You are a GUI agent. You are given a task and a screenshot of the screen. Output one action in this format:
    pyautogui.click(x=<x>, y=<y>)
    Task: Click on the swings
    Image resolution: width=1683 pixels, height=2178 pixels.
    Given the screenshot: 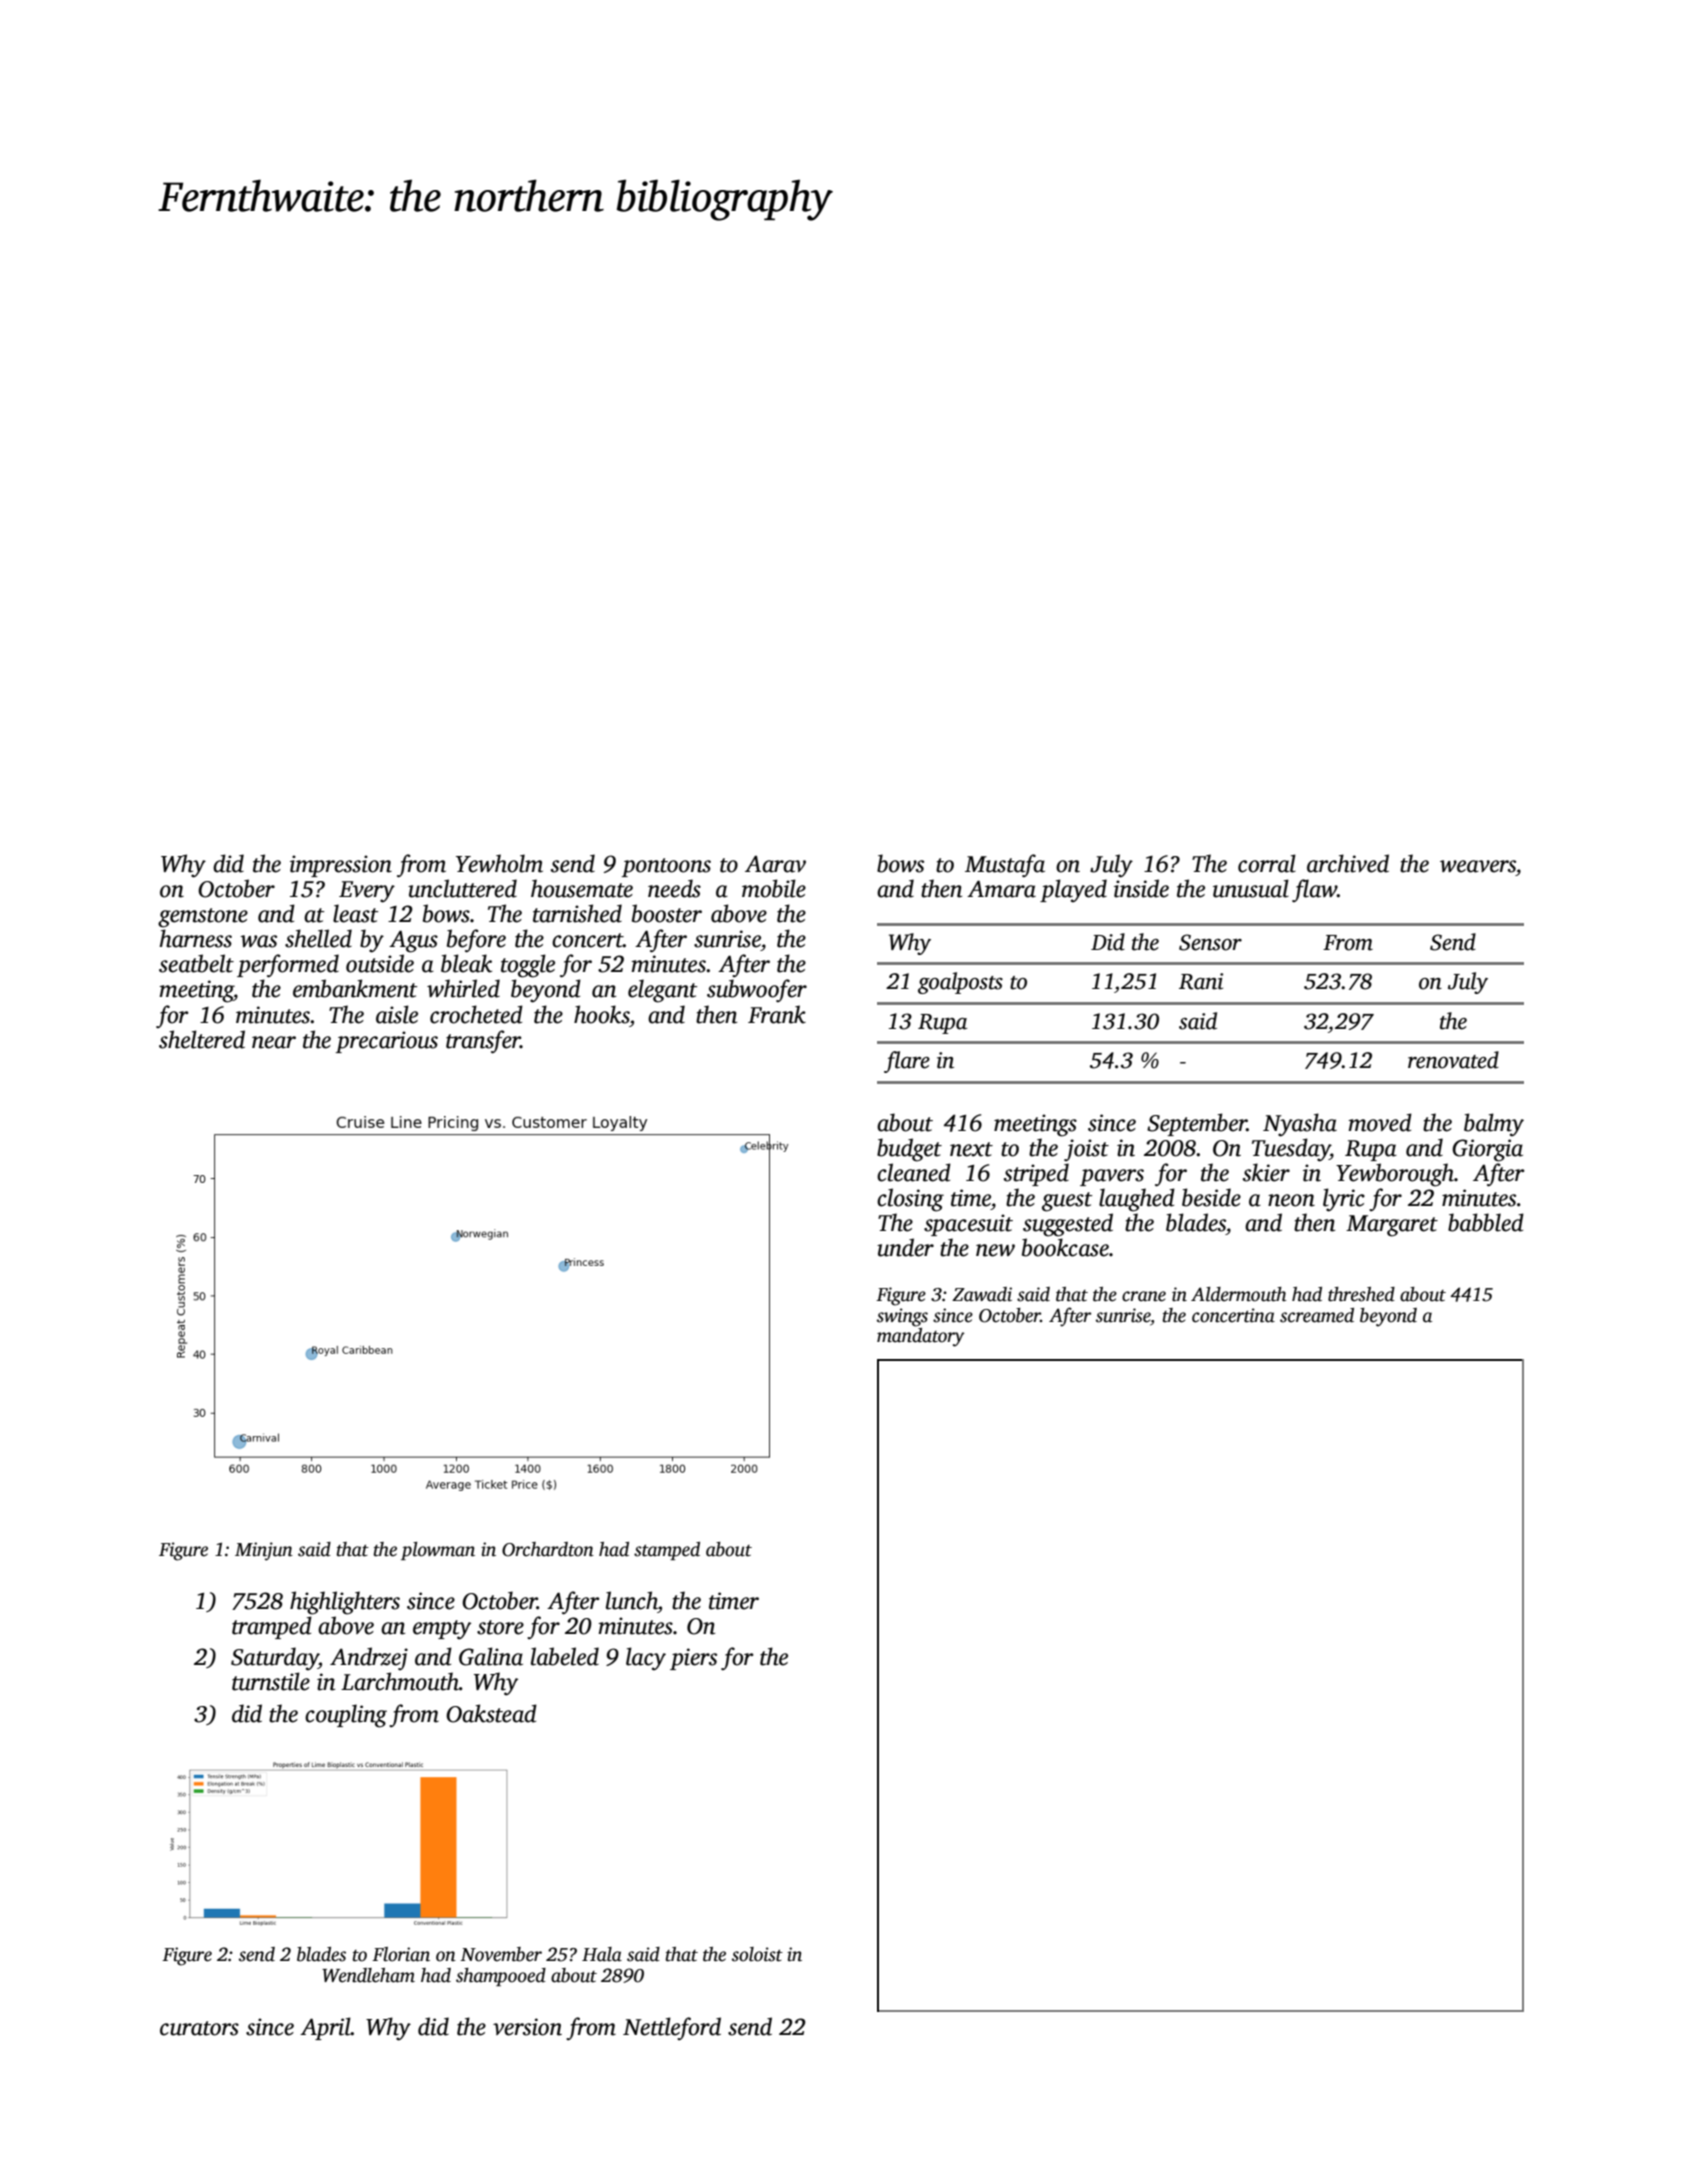 What is the action you would take?
    pyautogui.click(x=902, y=1317)
